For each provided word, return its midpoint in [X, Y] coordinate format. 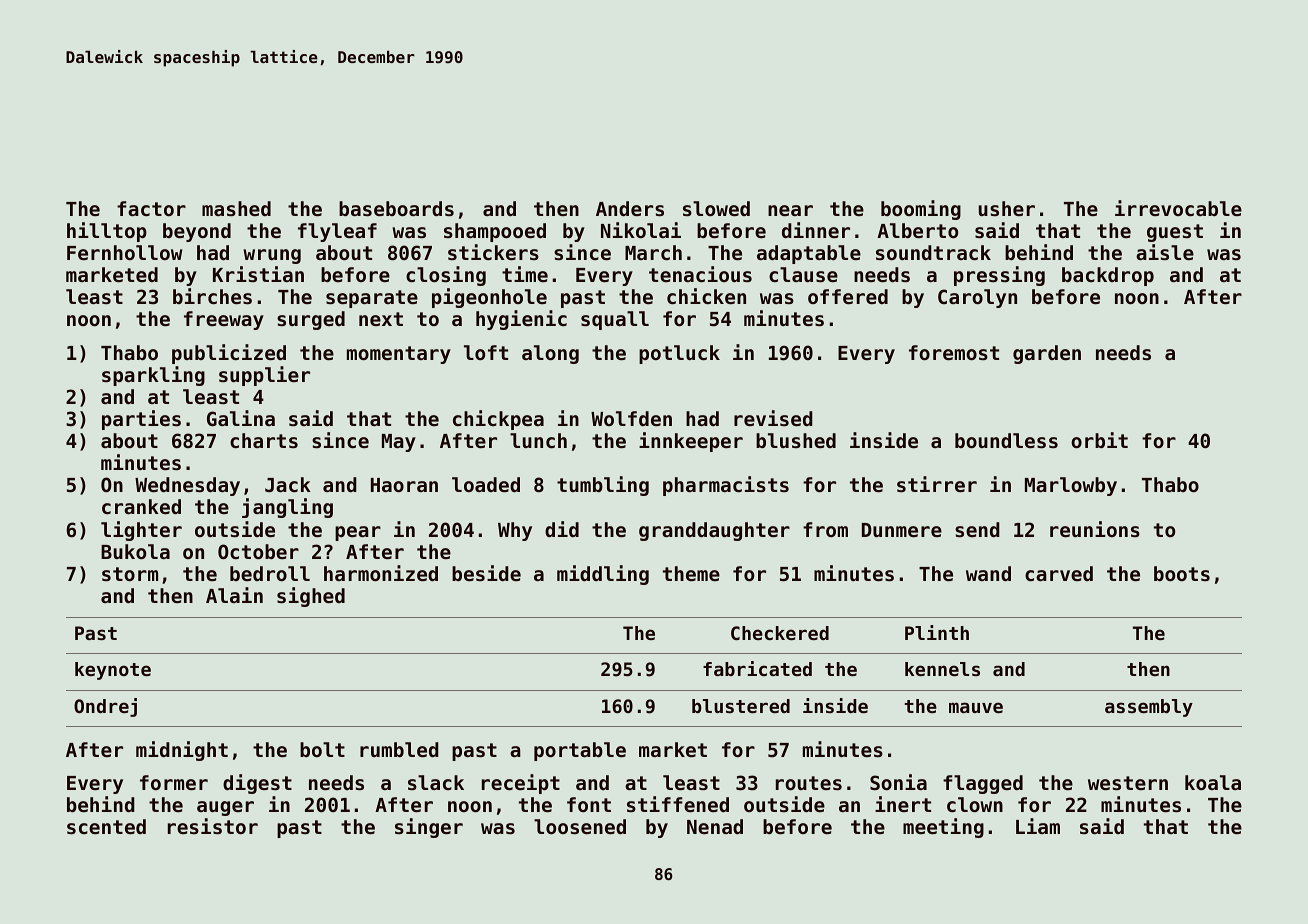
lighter [141, 531]
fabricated [757, 668]
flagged [983, 784]
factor [151, 208]
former [174, 782]
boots [1182, 574]
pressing [999, 276]
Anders [630, 208]
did [562, 529]
